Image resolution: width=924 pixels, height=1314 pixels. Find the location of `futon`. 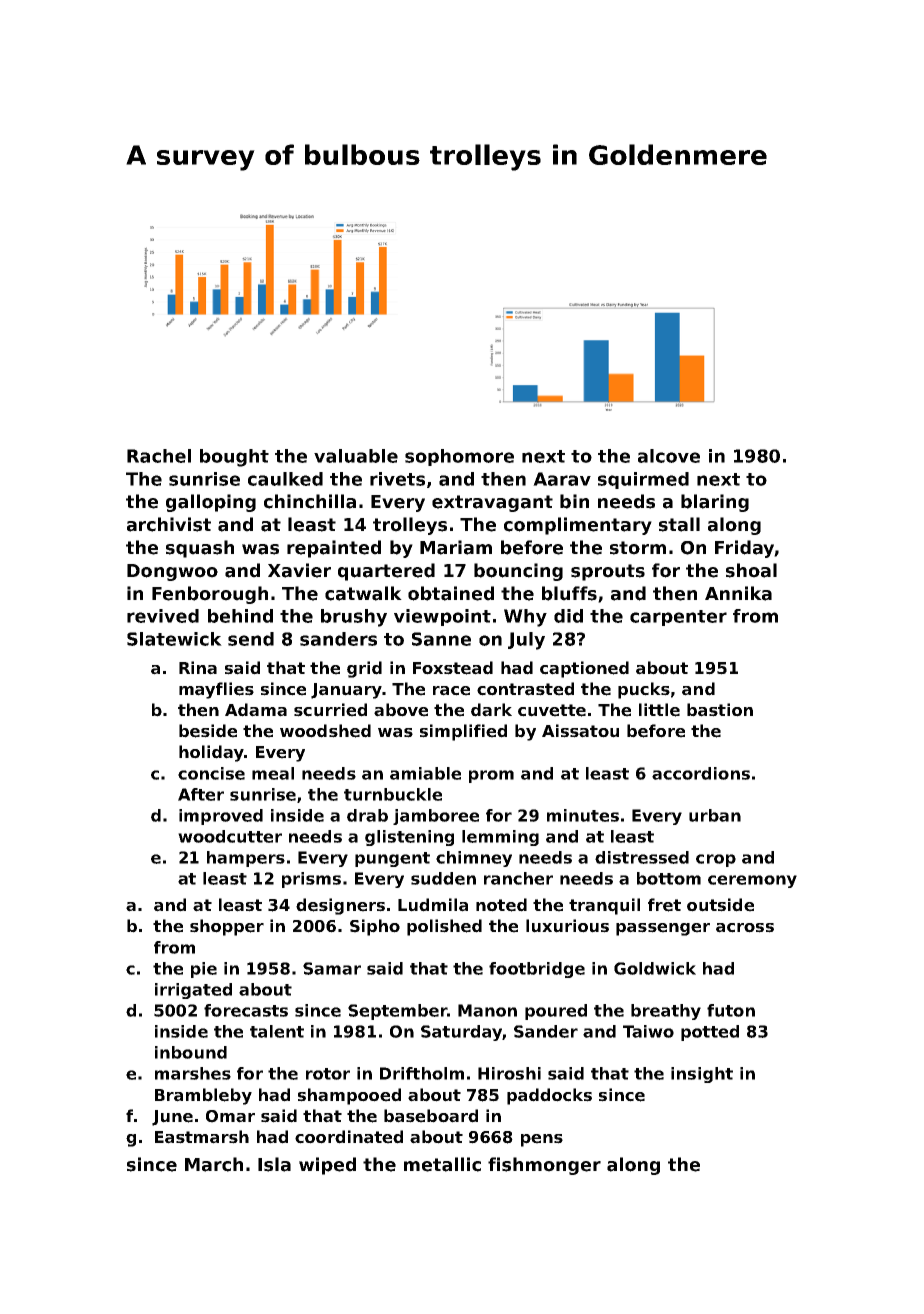

futon is located at coordinates (731, 1010).
